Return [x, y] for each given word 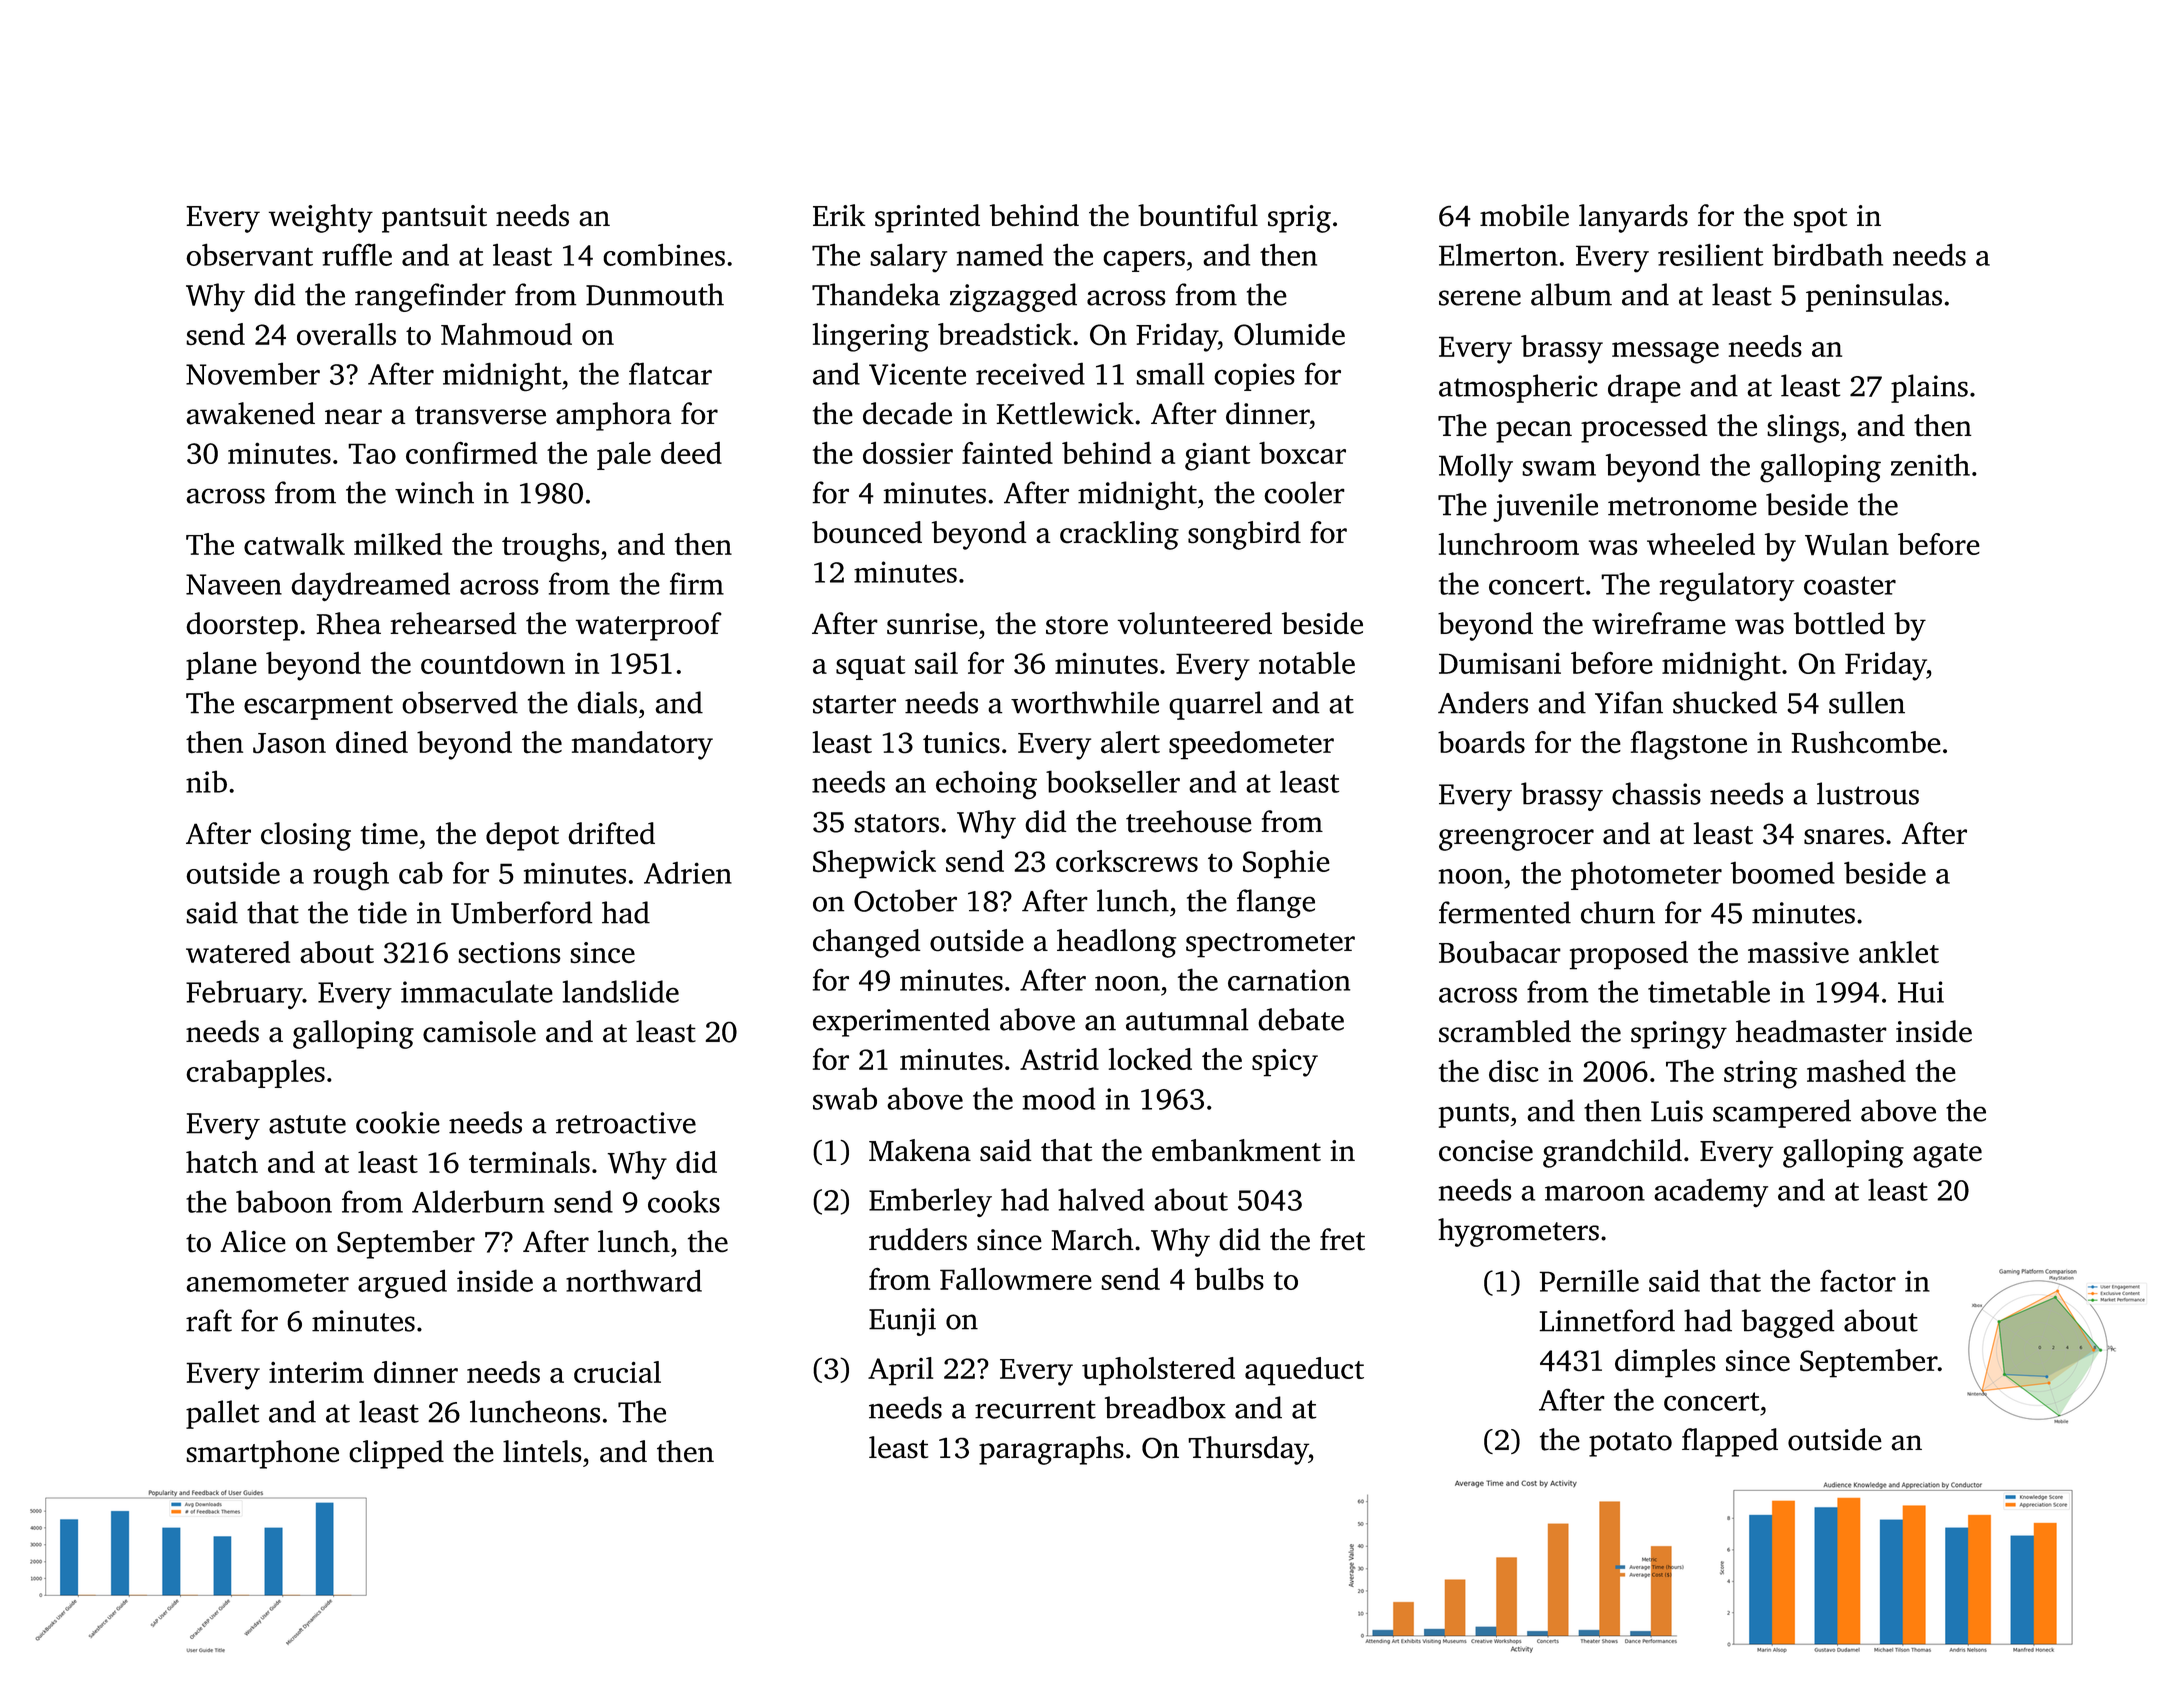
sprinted [927, 218]
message [1665, 353]
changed [867, 943]
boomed [1783, 872]
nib [206, 782]
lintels [542, 1451]
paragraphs [1051, 1450]
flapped [1730, 1442]
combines [664, 254]
